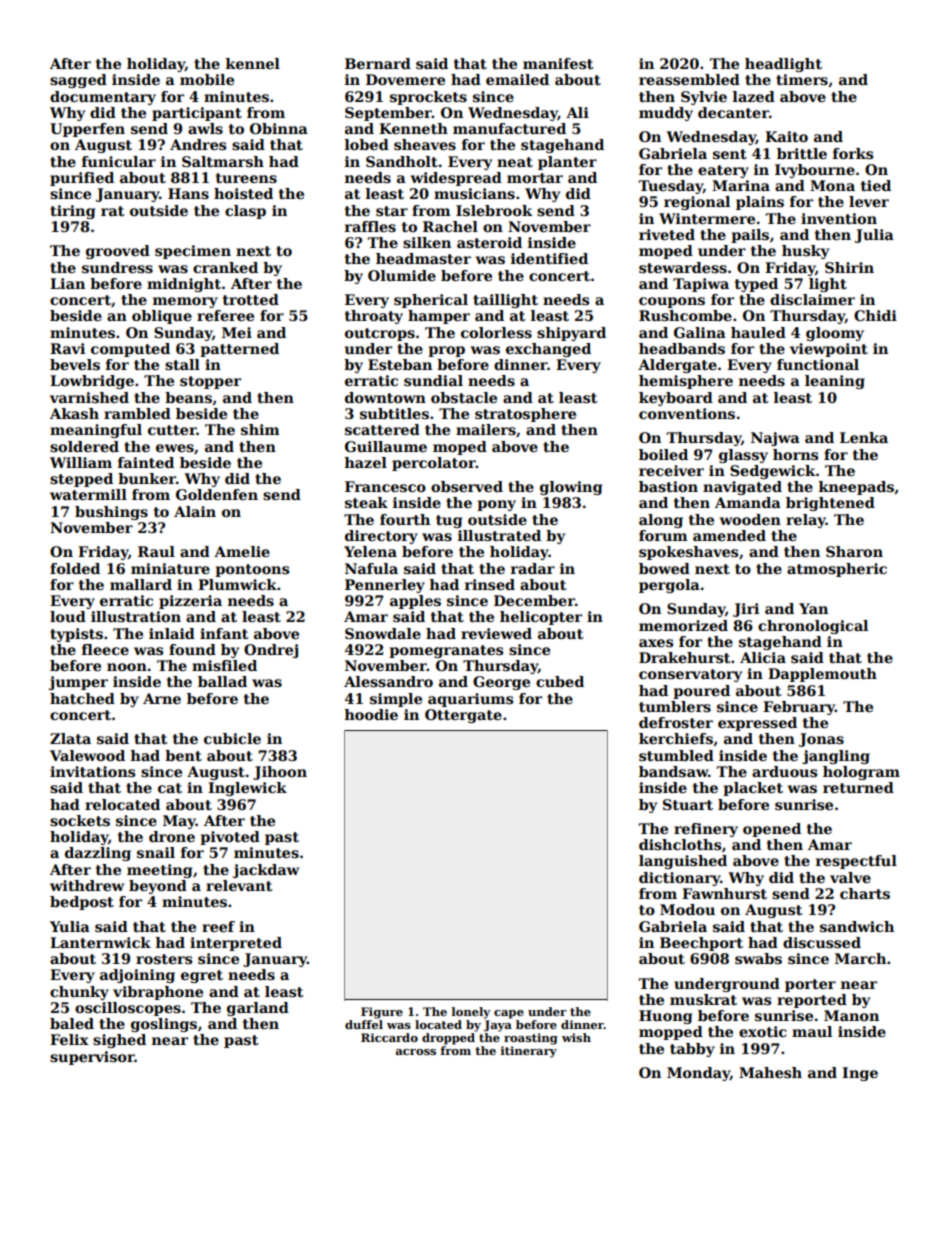  I want to click on Amelie, so click(242, 551).
